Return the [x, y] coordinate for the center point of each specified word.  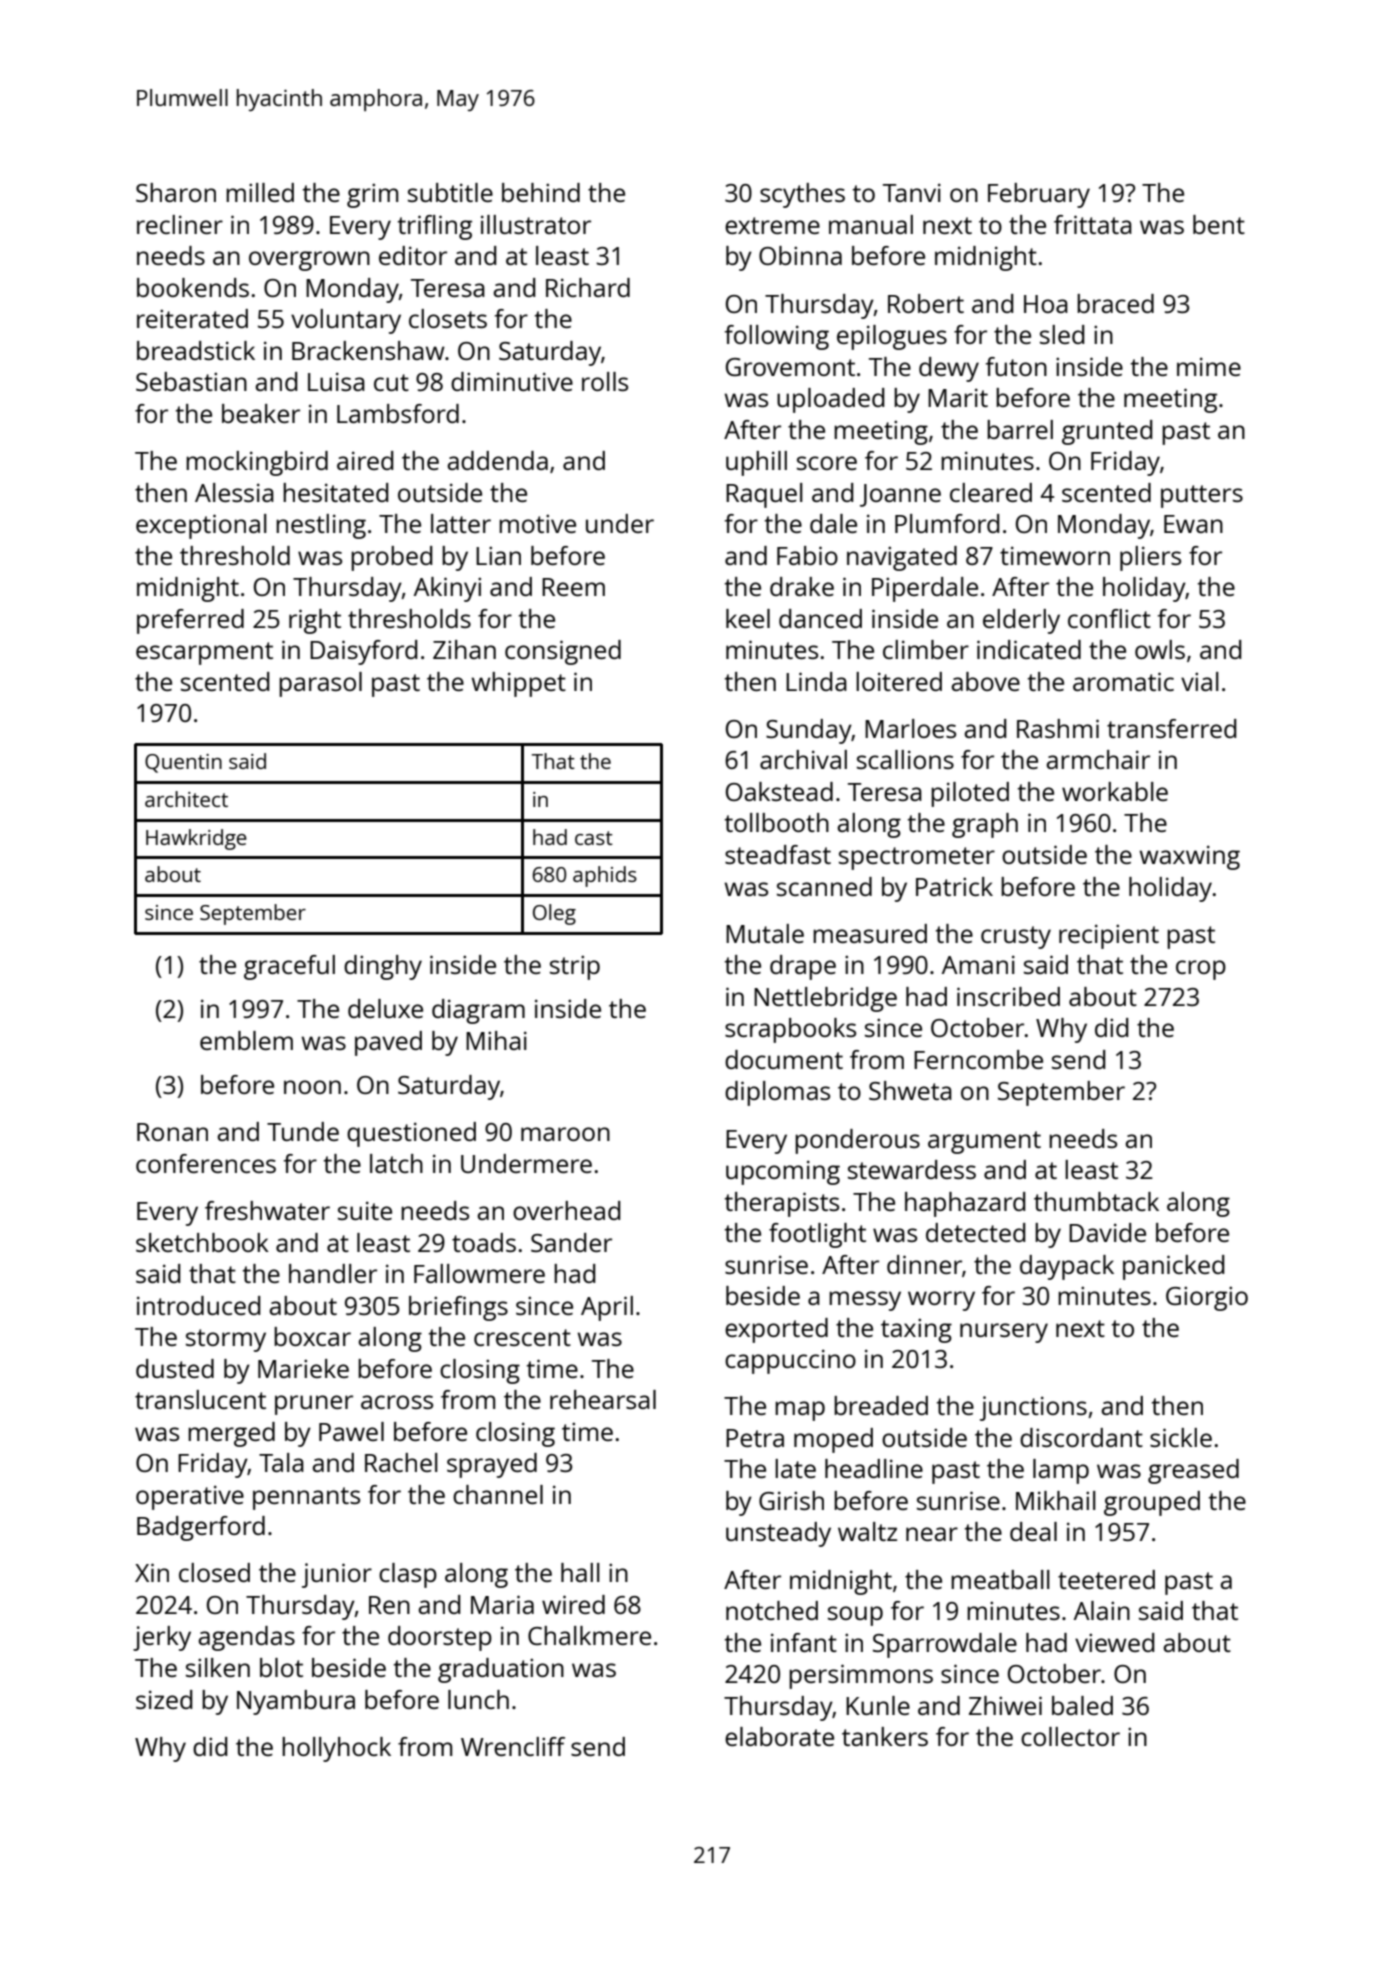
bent [1219, 224]
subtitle [450, 192]
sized [164, 1699]
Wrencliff [513, 1746]
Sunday [809, 731]
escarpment [204, 653]
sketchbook [202, 1242]
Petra [755, 1438]
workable [1115, 791]
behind [541, 192]
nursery [1004, 1333]
